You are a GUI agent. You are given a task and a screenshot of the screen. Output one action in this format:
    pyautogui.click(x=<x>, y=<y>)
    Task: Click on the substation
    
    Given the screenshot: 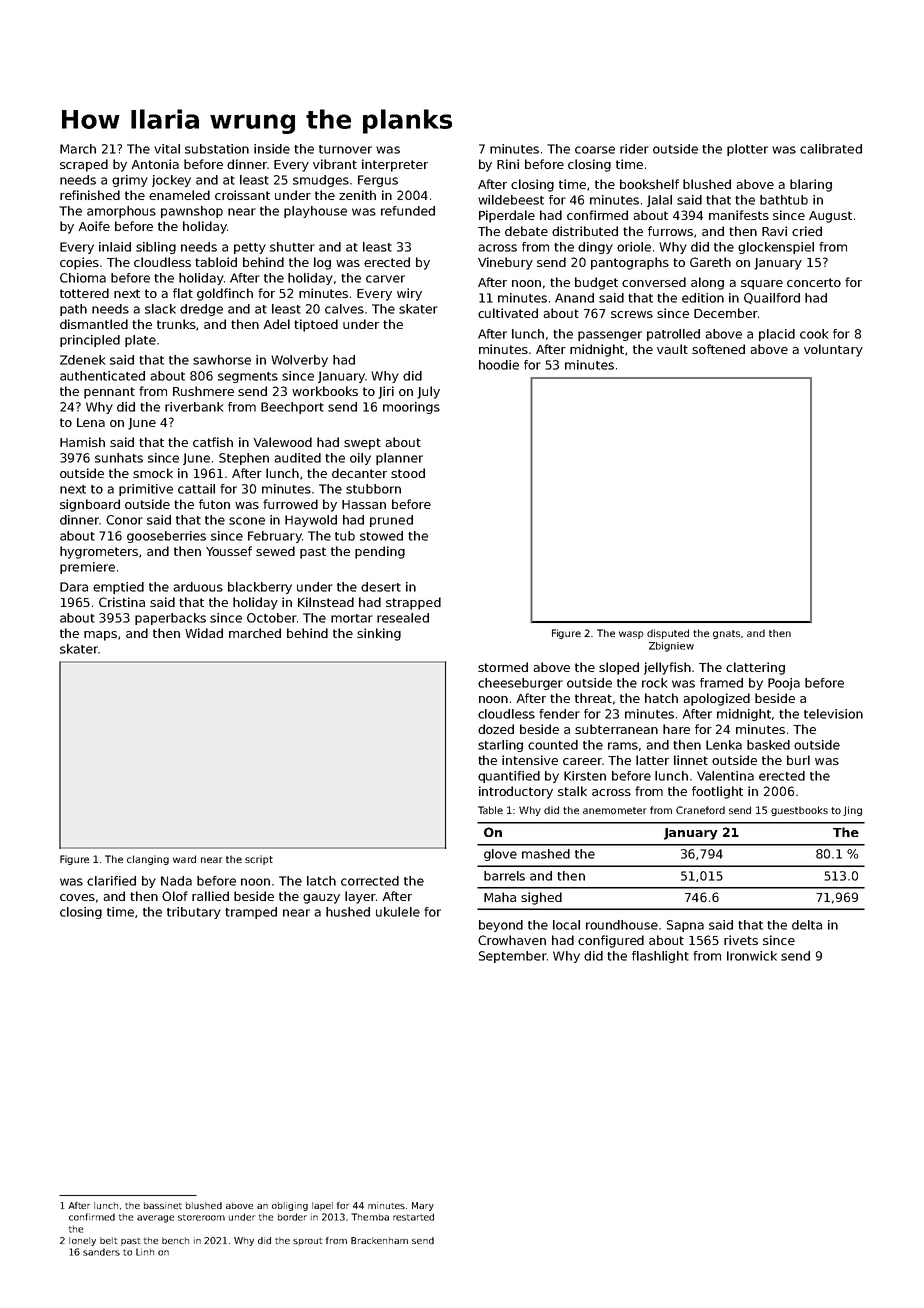 What is the action you would take?
    pyautogui.click(x=217, y=149)
